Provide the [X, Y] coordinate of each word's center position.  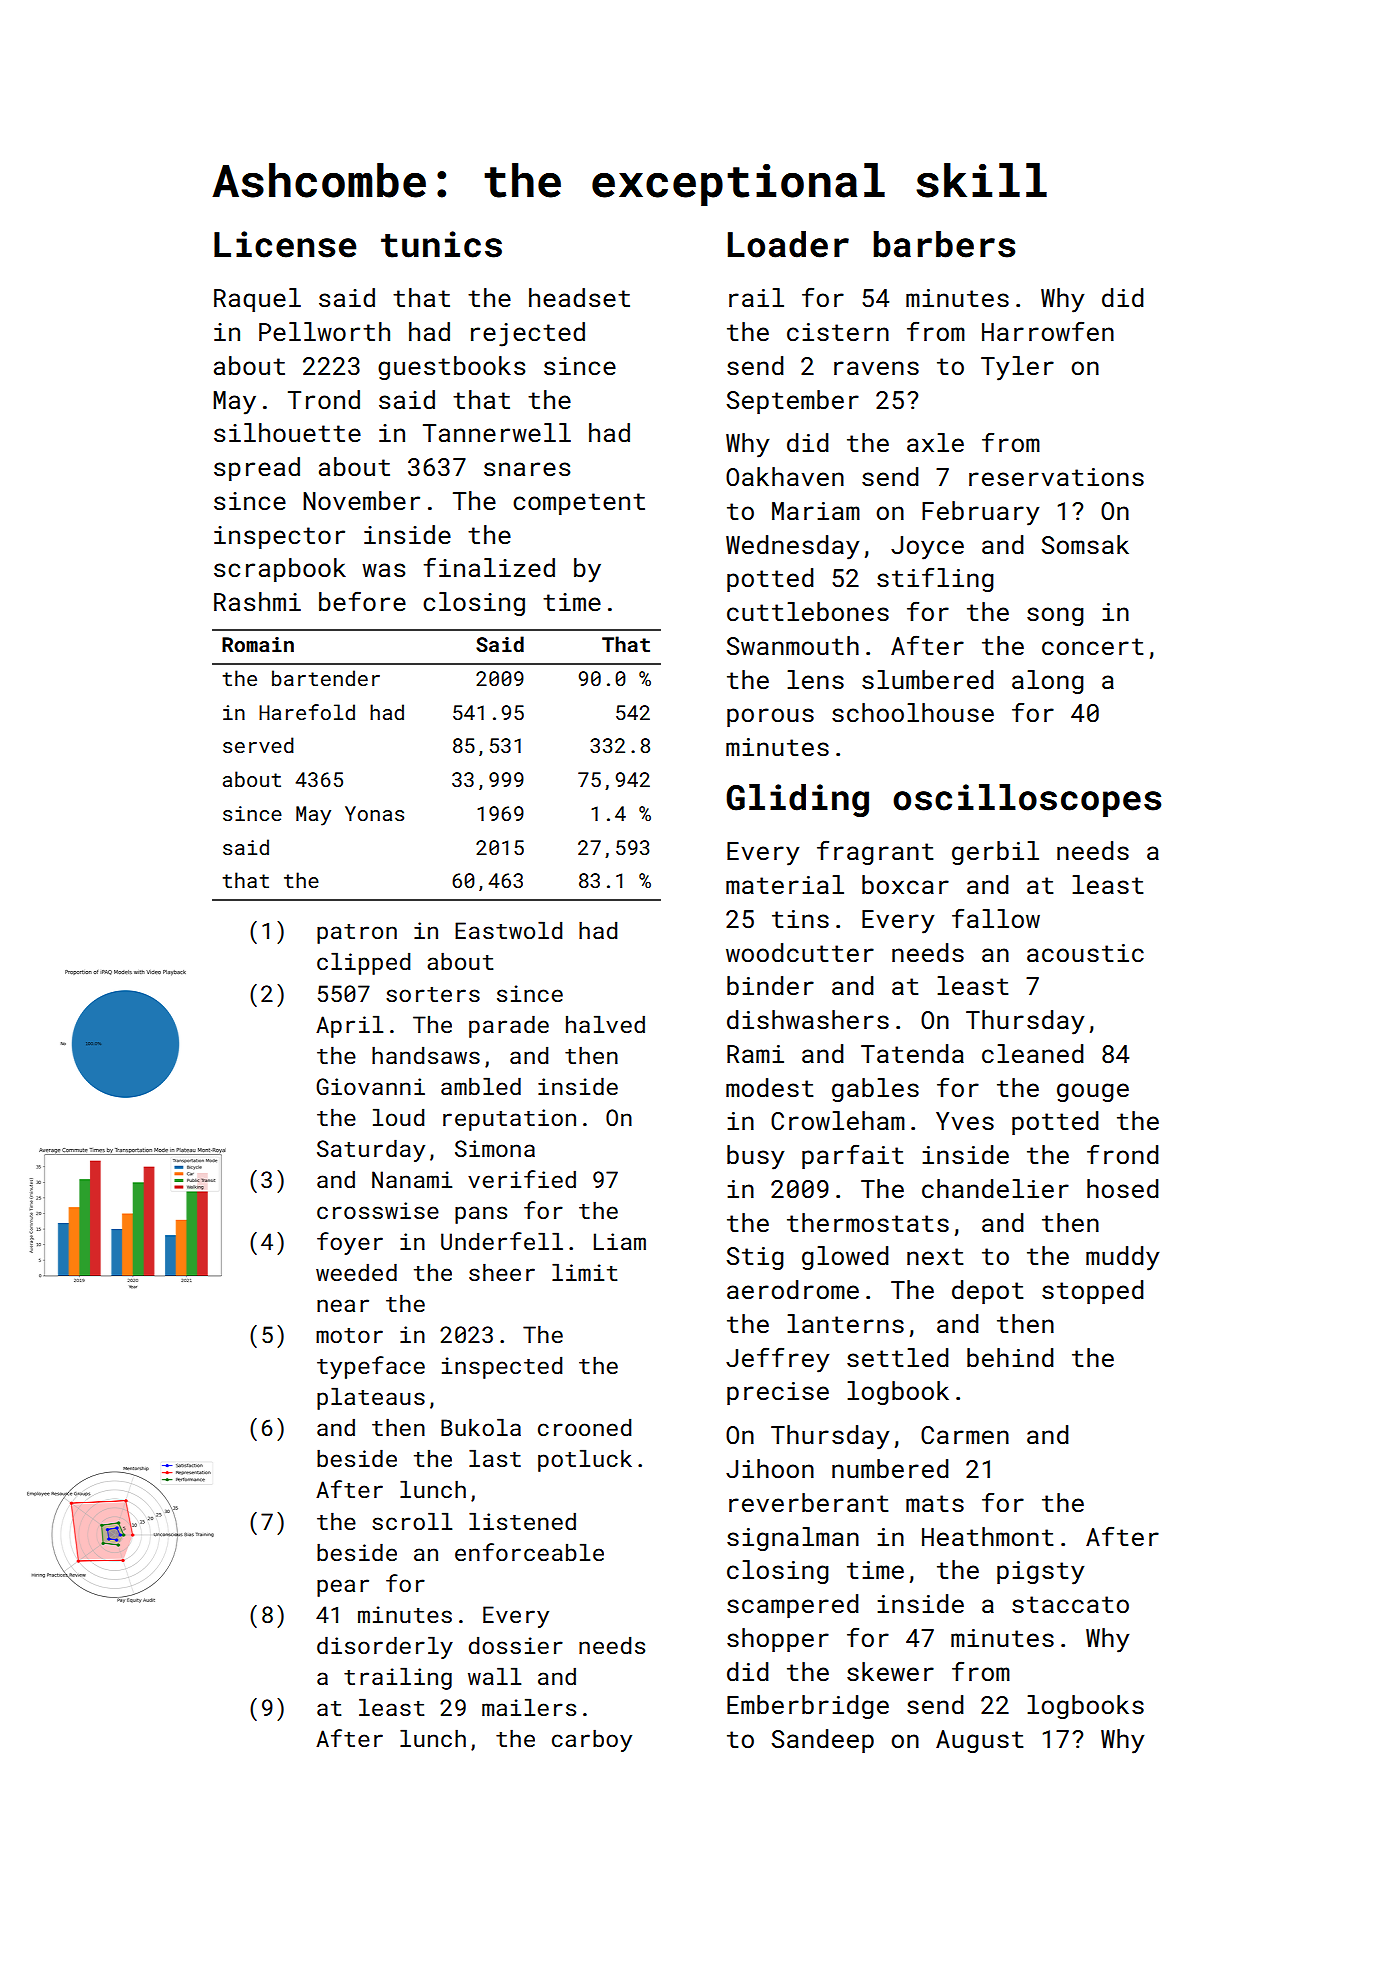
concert [1092, 647]
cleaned [1033, 1054]
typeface [371, 1367]
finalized [489, 567]
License [285, 244]
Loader [788, 244]
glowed [845, 1258]
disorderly [385, 1647]
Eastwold [508, 930]
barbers [944, 244]
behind [1010, 1358]
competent [579, 504]
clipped [363, 963]
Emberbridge [808, 1707]
